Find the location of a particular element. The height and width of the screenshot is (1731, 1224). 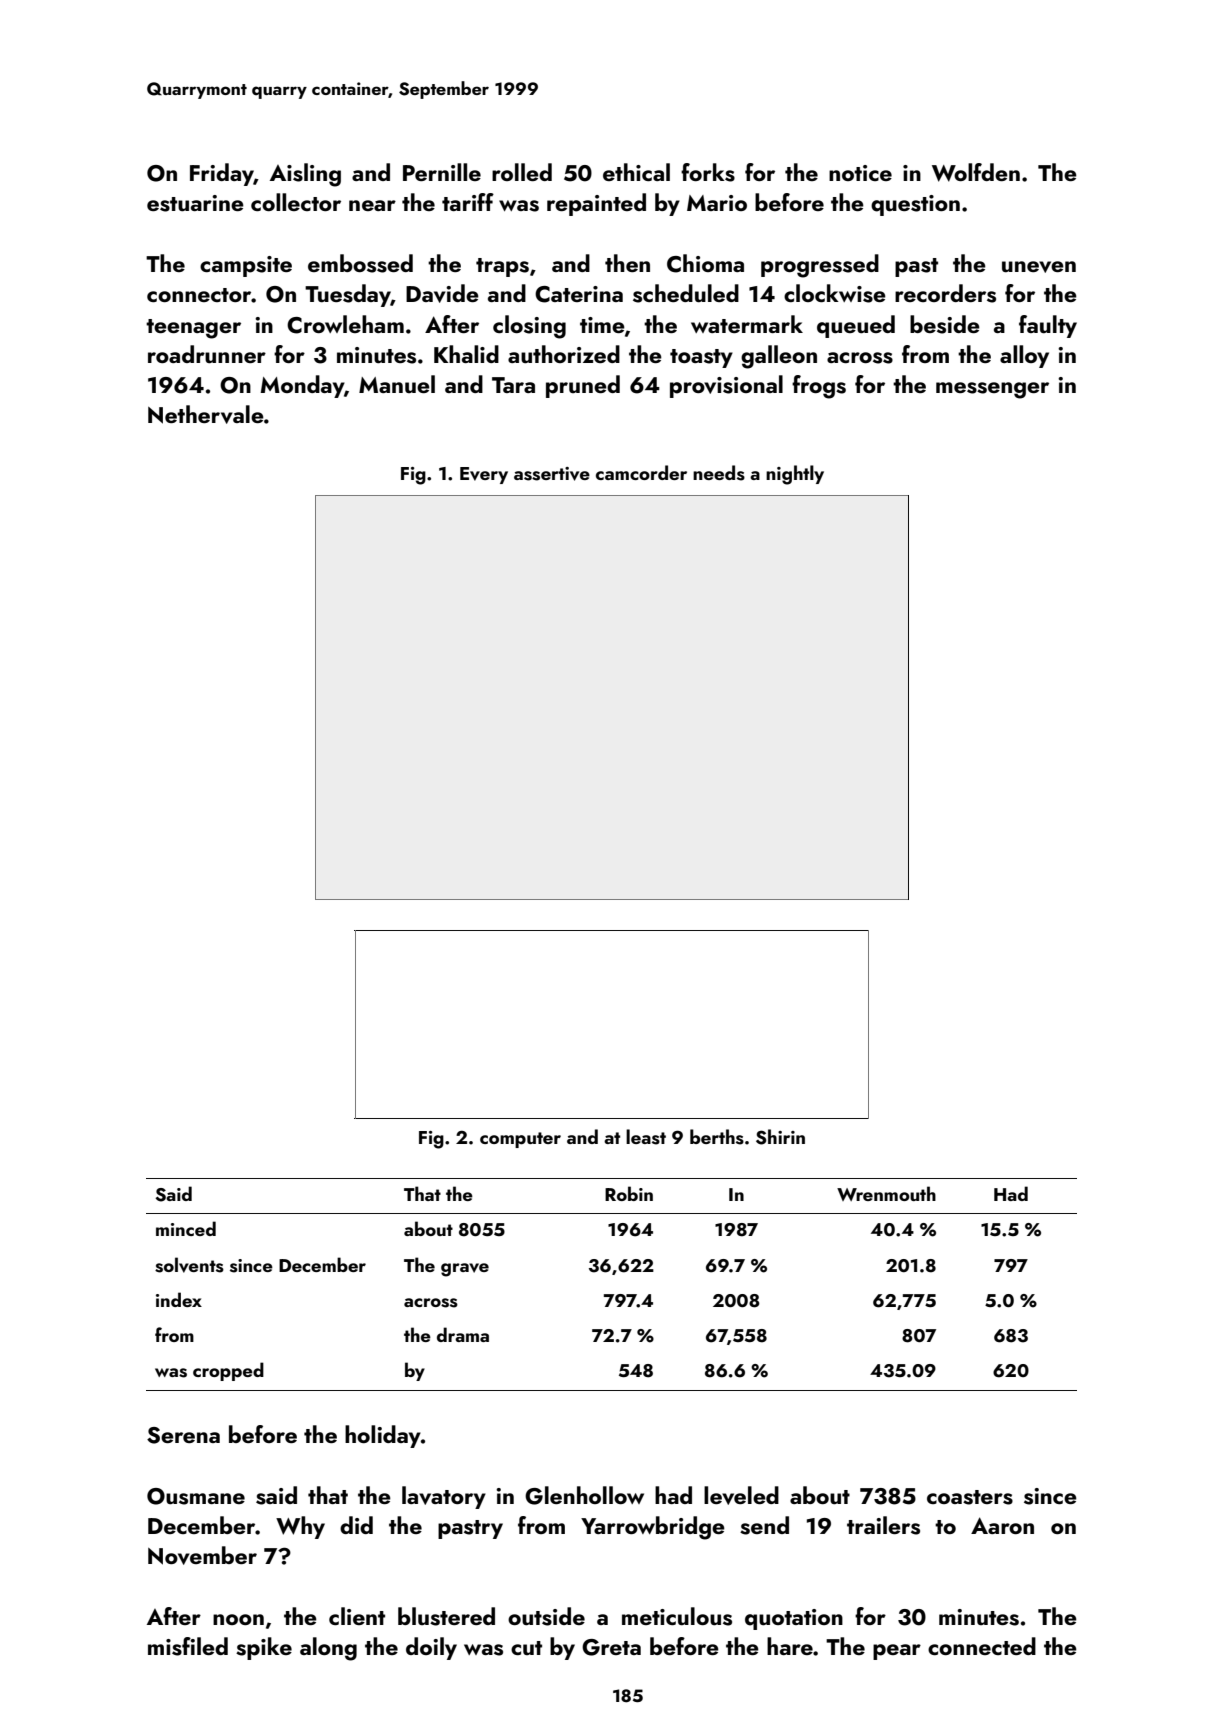

clockwise is located at coordinates (835, 293).
